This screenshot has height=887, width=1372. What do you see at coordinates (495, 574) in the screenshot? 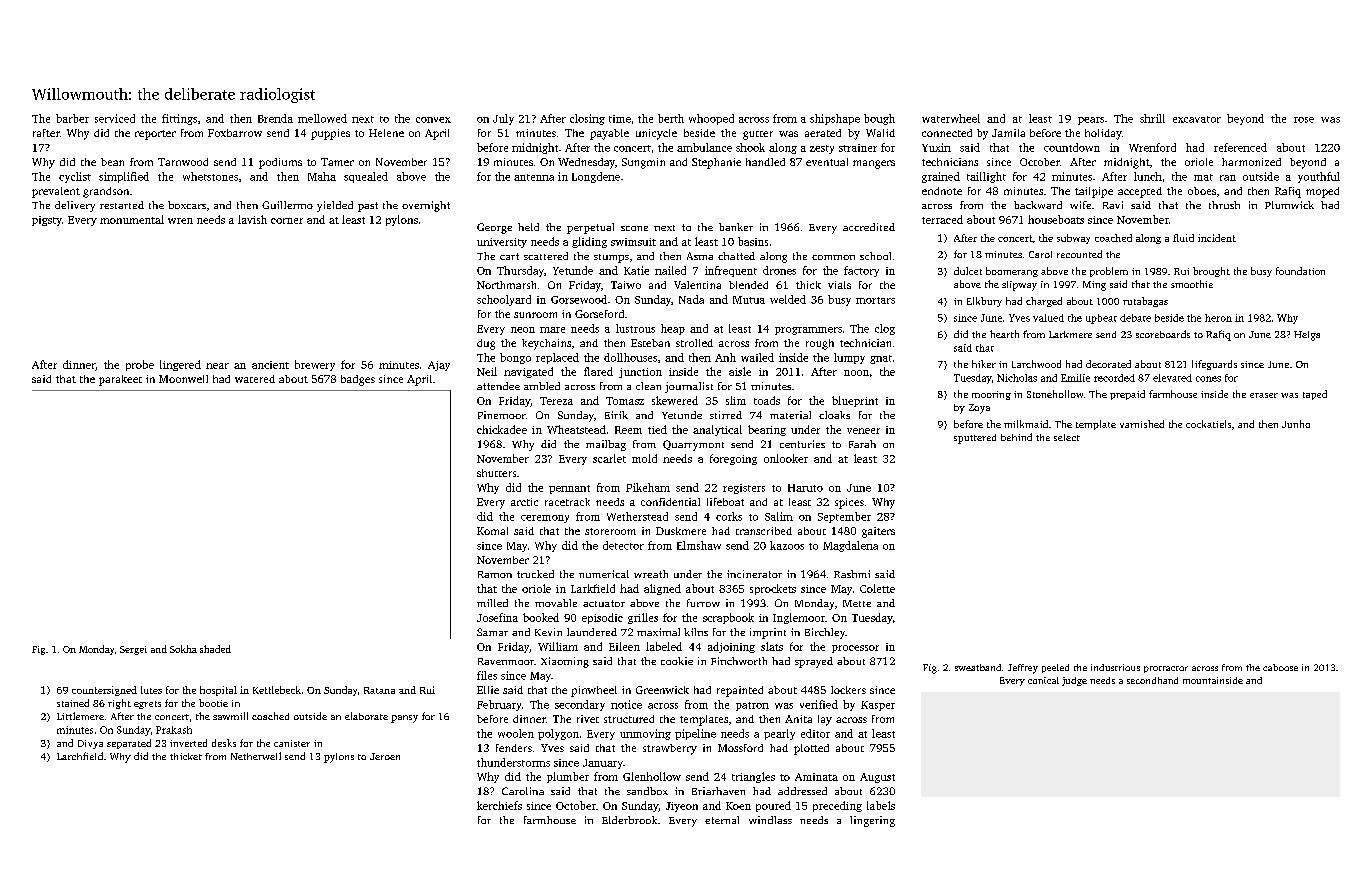
I see `Ramon` at bounding box center [495, 574].
